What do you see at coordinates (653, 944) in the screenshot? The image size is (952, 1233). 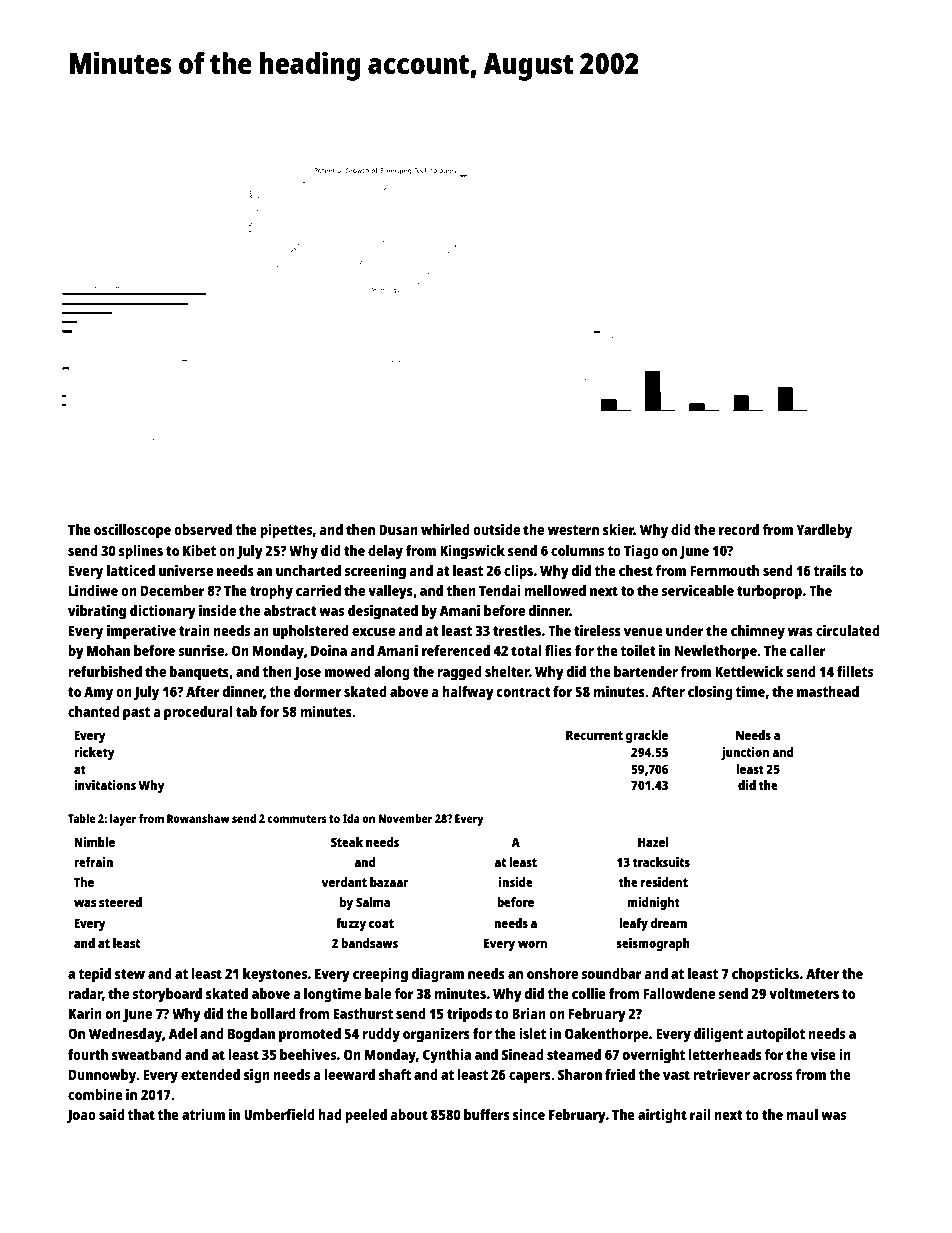 I see `seismograph` at bounding box center [653, 944].
